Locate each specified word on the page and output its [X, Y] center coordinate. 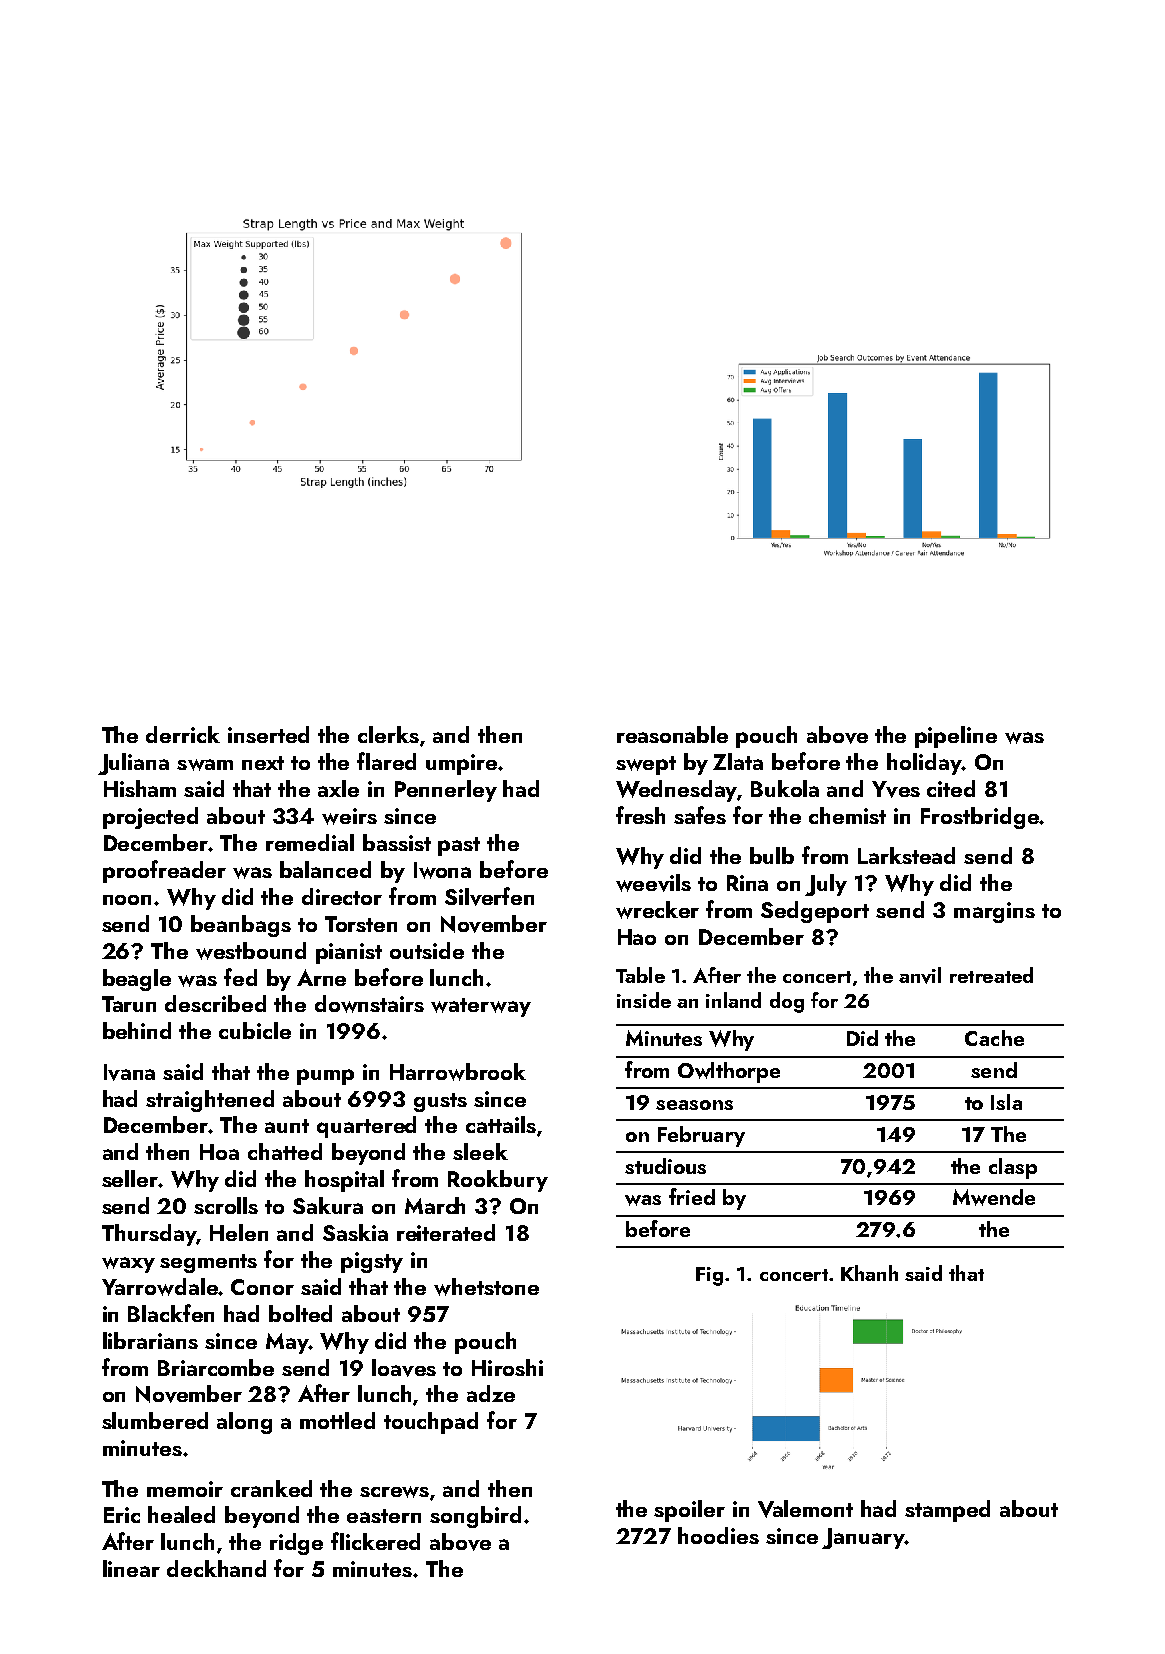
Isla [1006, 1102]
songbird [475, 1517]
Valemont [805, 1509]
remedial [310, 842]
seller [130, 1178]
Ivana [129, 1072]
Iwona [442, 870]
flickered [375, 1541]
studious [665, 1166]
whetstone [486, 1287]
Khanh [869, 1273]
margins [994, 912]
